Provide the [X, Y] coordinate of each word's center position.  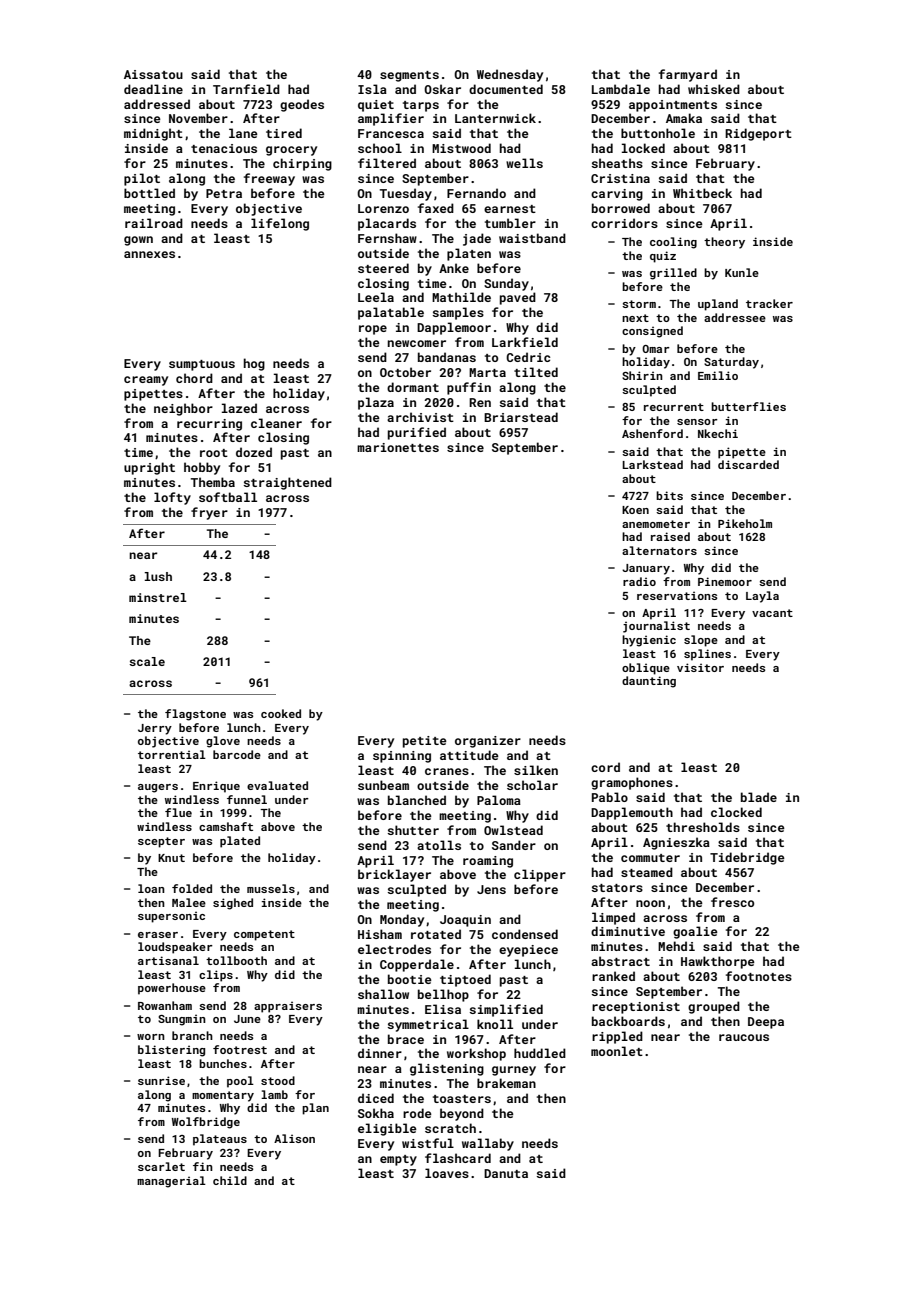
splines [707, 655]
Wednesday [510, 75]
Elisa [443, 1009]
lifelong [280, 224]
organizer [488, 742]
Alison [294, 1138]
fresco [732, 902]
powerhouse [172, 989]
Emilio [718, 375]
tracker [769, 303]
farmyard [688, 75]
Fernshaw [387, 238]
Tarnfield [246, 89]
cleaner [276, 423]
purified [417, 433]
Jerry [155, 729]
